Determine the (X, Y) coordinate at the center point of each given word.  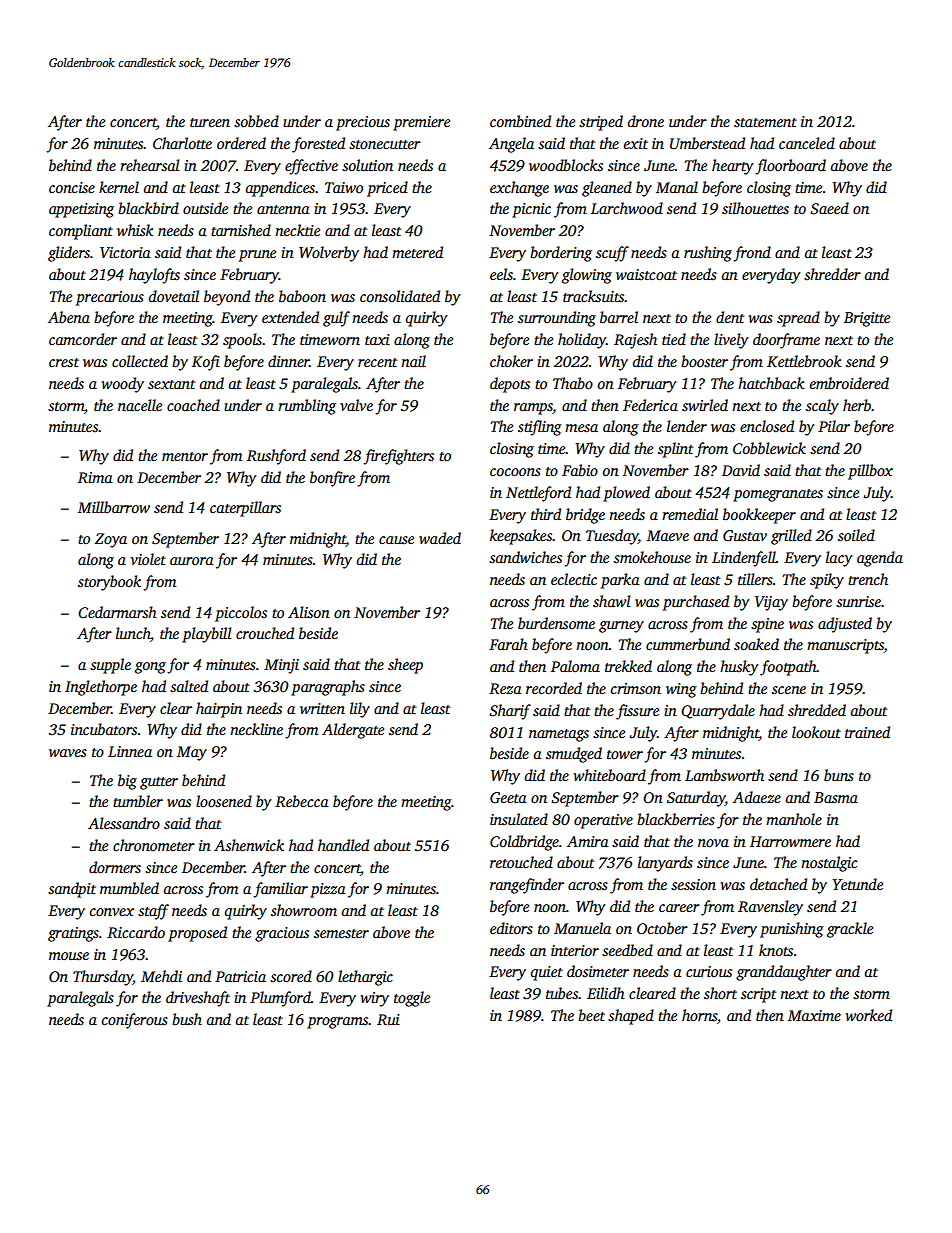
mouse (69, 956)
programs (338, 1023)
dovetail (174, 296)
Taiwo (344, 187)
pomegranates (778, 495)
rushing (708, 254)
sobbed (256, 121)
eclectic (574, 579)
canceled (807, 143)
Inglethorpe (101, 688)
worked (869, 1015)
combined (520, 121)
